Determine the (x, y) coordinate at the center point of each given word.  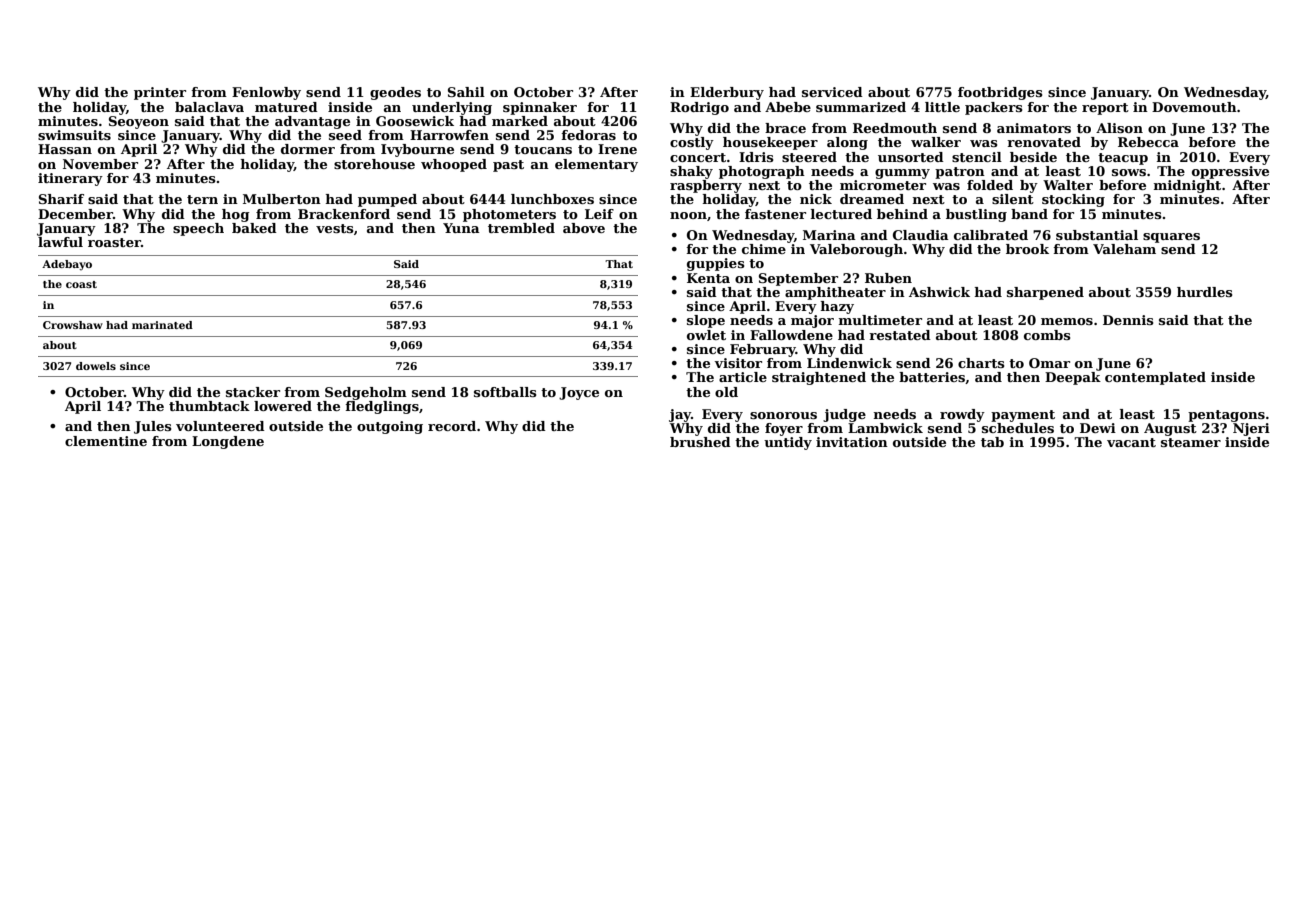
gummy (902, 174)
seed (345, 135)
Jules (153, 427)
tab (992, 442)
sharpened (1045, 293)
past (508, 166)
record (452, 426)
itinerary (70, 179)
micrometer (883, 185)
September (798, 279)
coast (81, 284)
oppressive (1230, 172)
